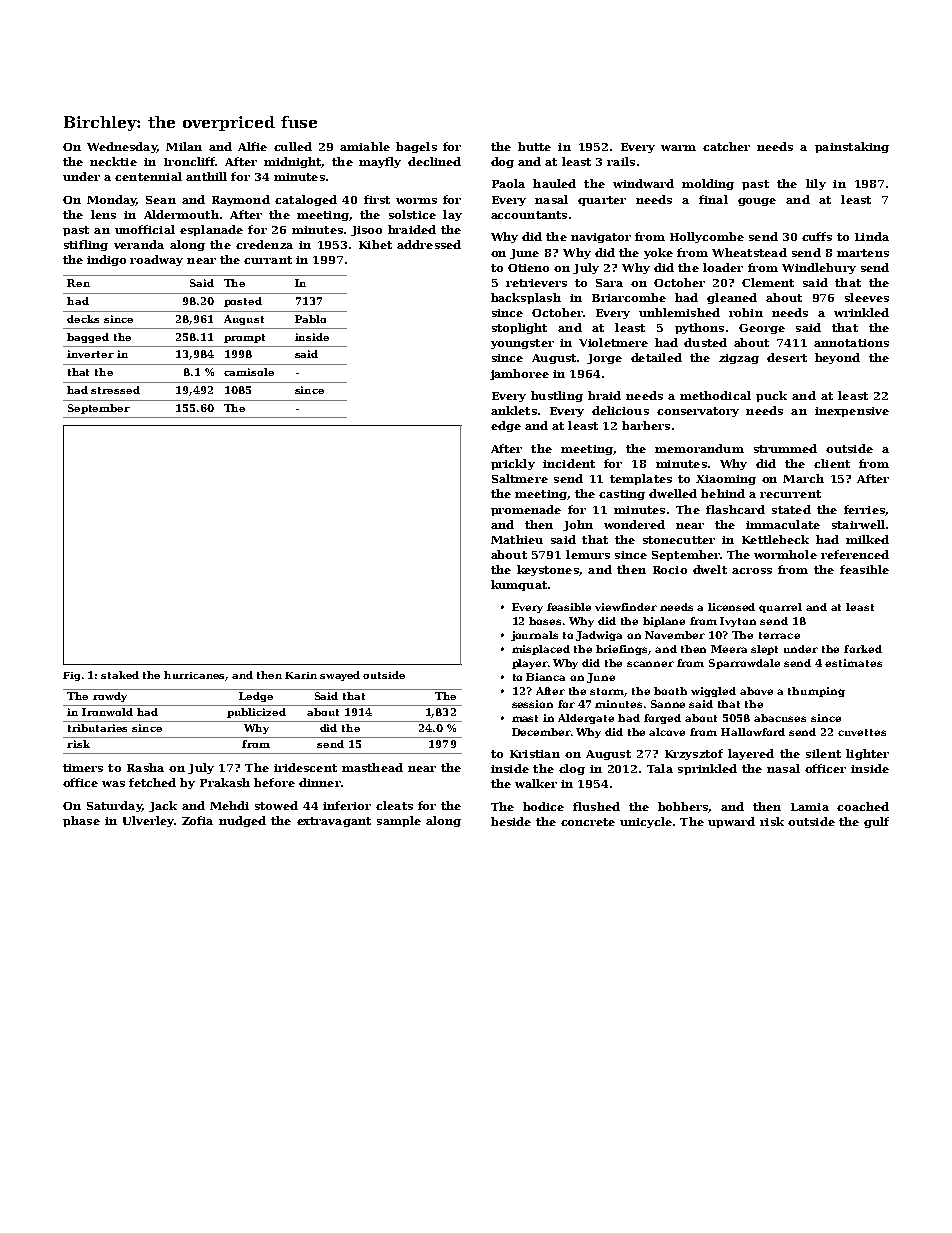  What do you see at coordinates (785, 448) in the screenshot?
I see `strummed` at bounding box center [785, 448].
